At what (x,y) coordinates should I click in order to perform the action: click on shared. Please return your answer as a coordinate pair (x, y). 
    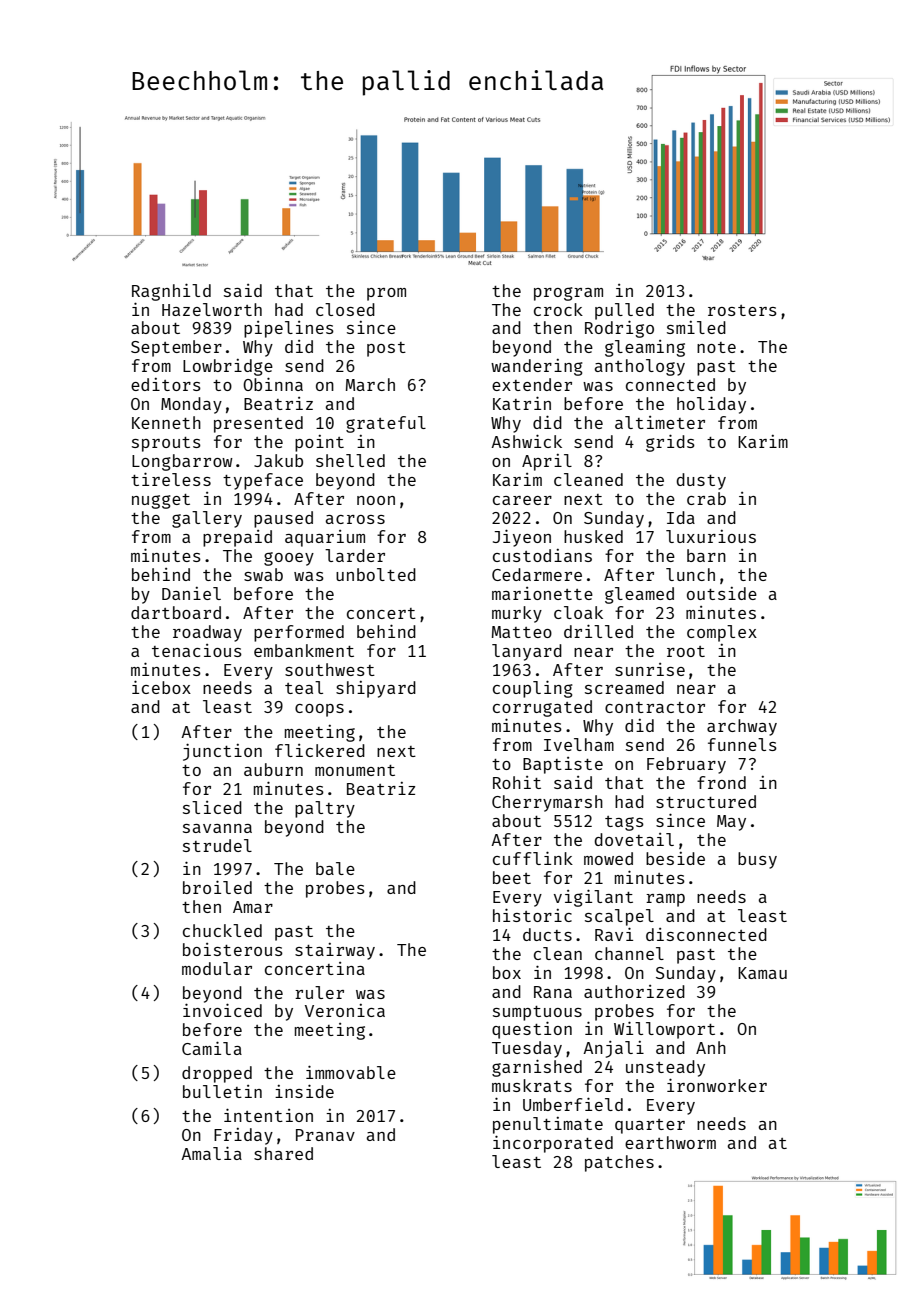
    Looking at the image, I should click on (283, 1153).
